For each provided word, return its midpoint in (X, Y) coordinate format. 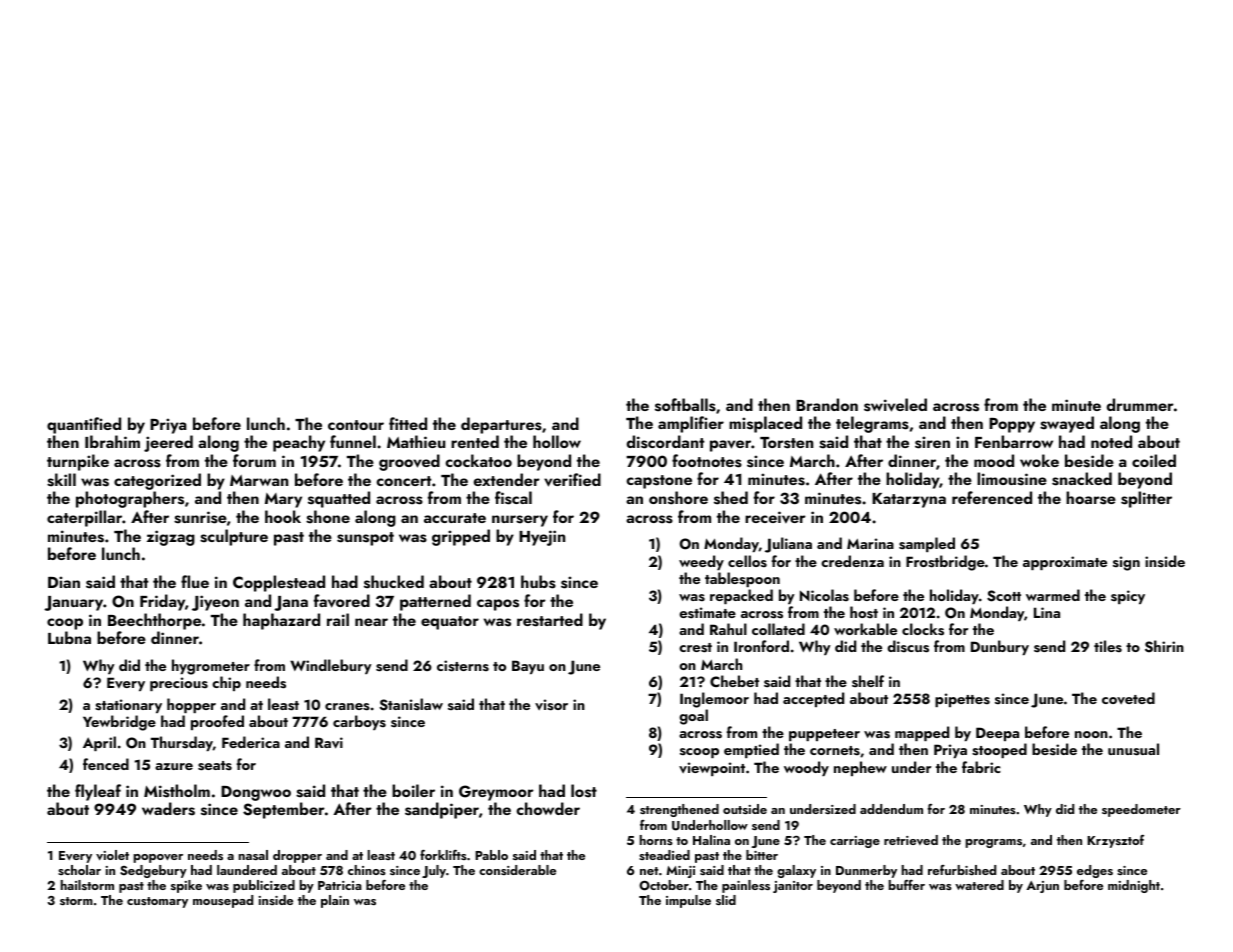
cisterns (463, 666)
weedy (701, 562)
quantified (84, 425)
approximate (1065, 563)
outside (745, 809)
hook (283, 516)
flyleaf (98, 792)
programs (993, 843)
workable (865, 629)
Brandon (827, 404)
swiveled (895, 405)
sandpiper (442, 810)
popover (158, 858)
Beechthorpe (154, 621)
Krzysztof (1115, 841)
